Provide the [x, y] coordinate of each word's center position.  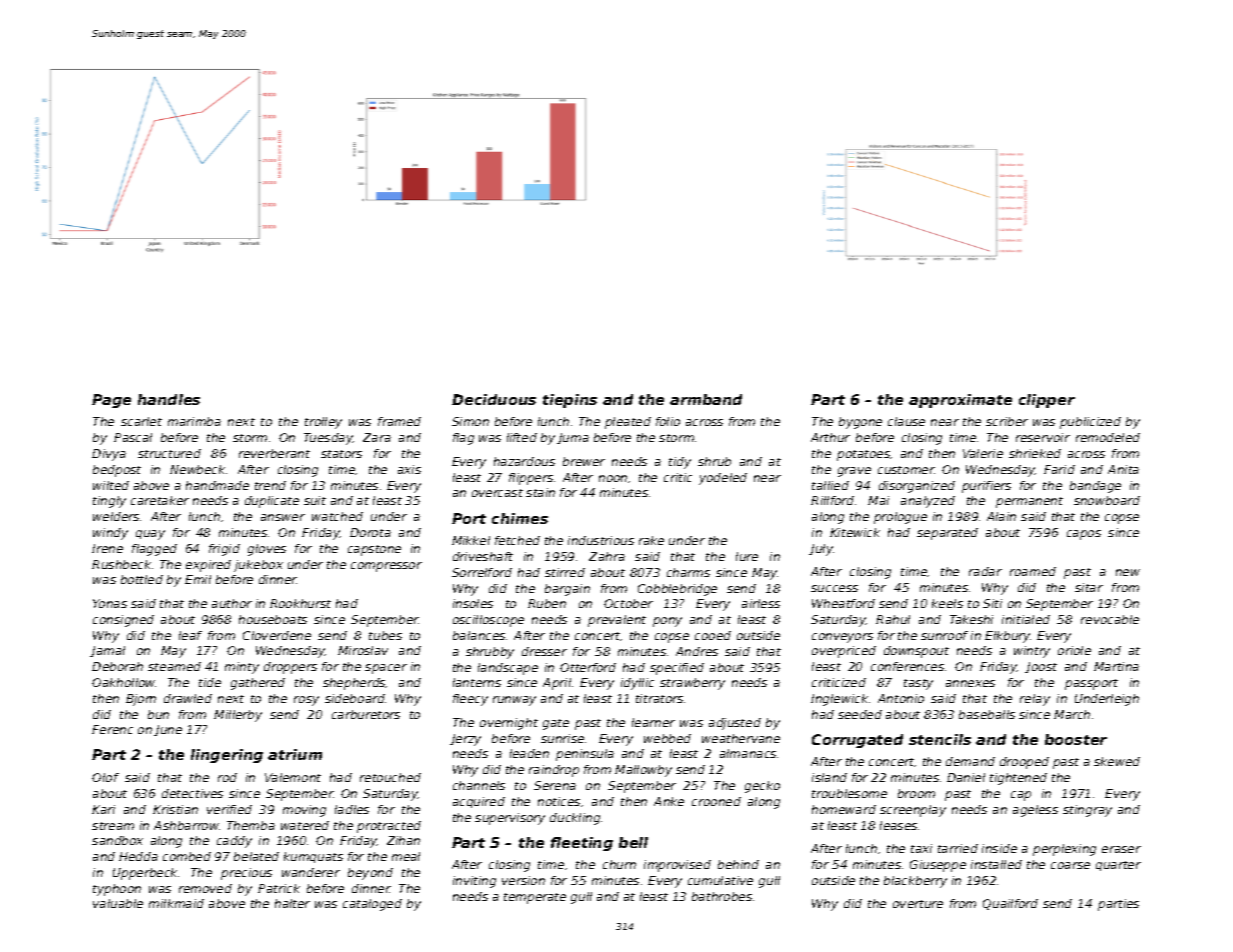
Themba [251, 825]
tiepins [570, 401]
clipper [1047, 401]
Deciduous [494, 399]
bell [633, 842]
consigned [123, 621]
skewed [1117, 761]
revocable [1110, 619]
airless [761, 603]
